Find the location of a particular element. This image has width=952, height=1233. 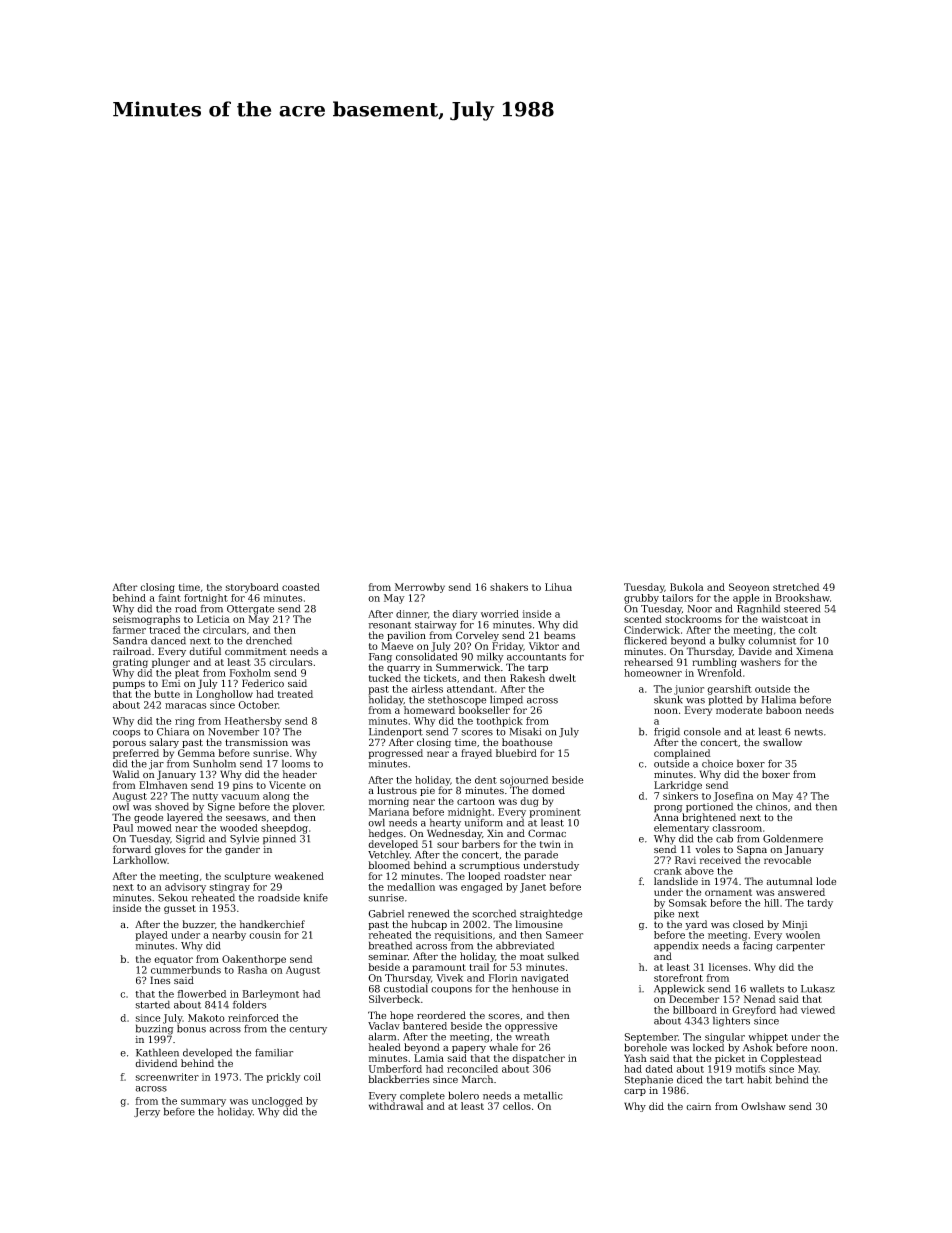

screenwriter is located at coordinates (167, 1077).
